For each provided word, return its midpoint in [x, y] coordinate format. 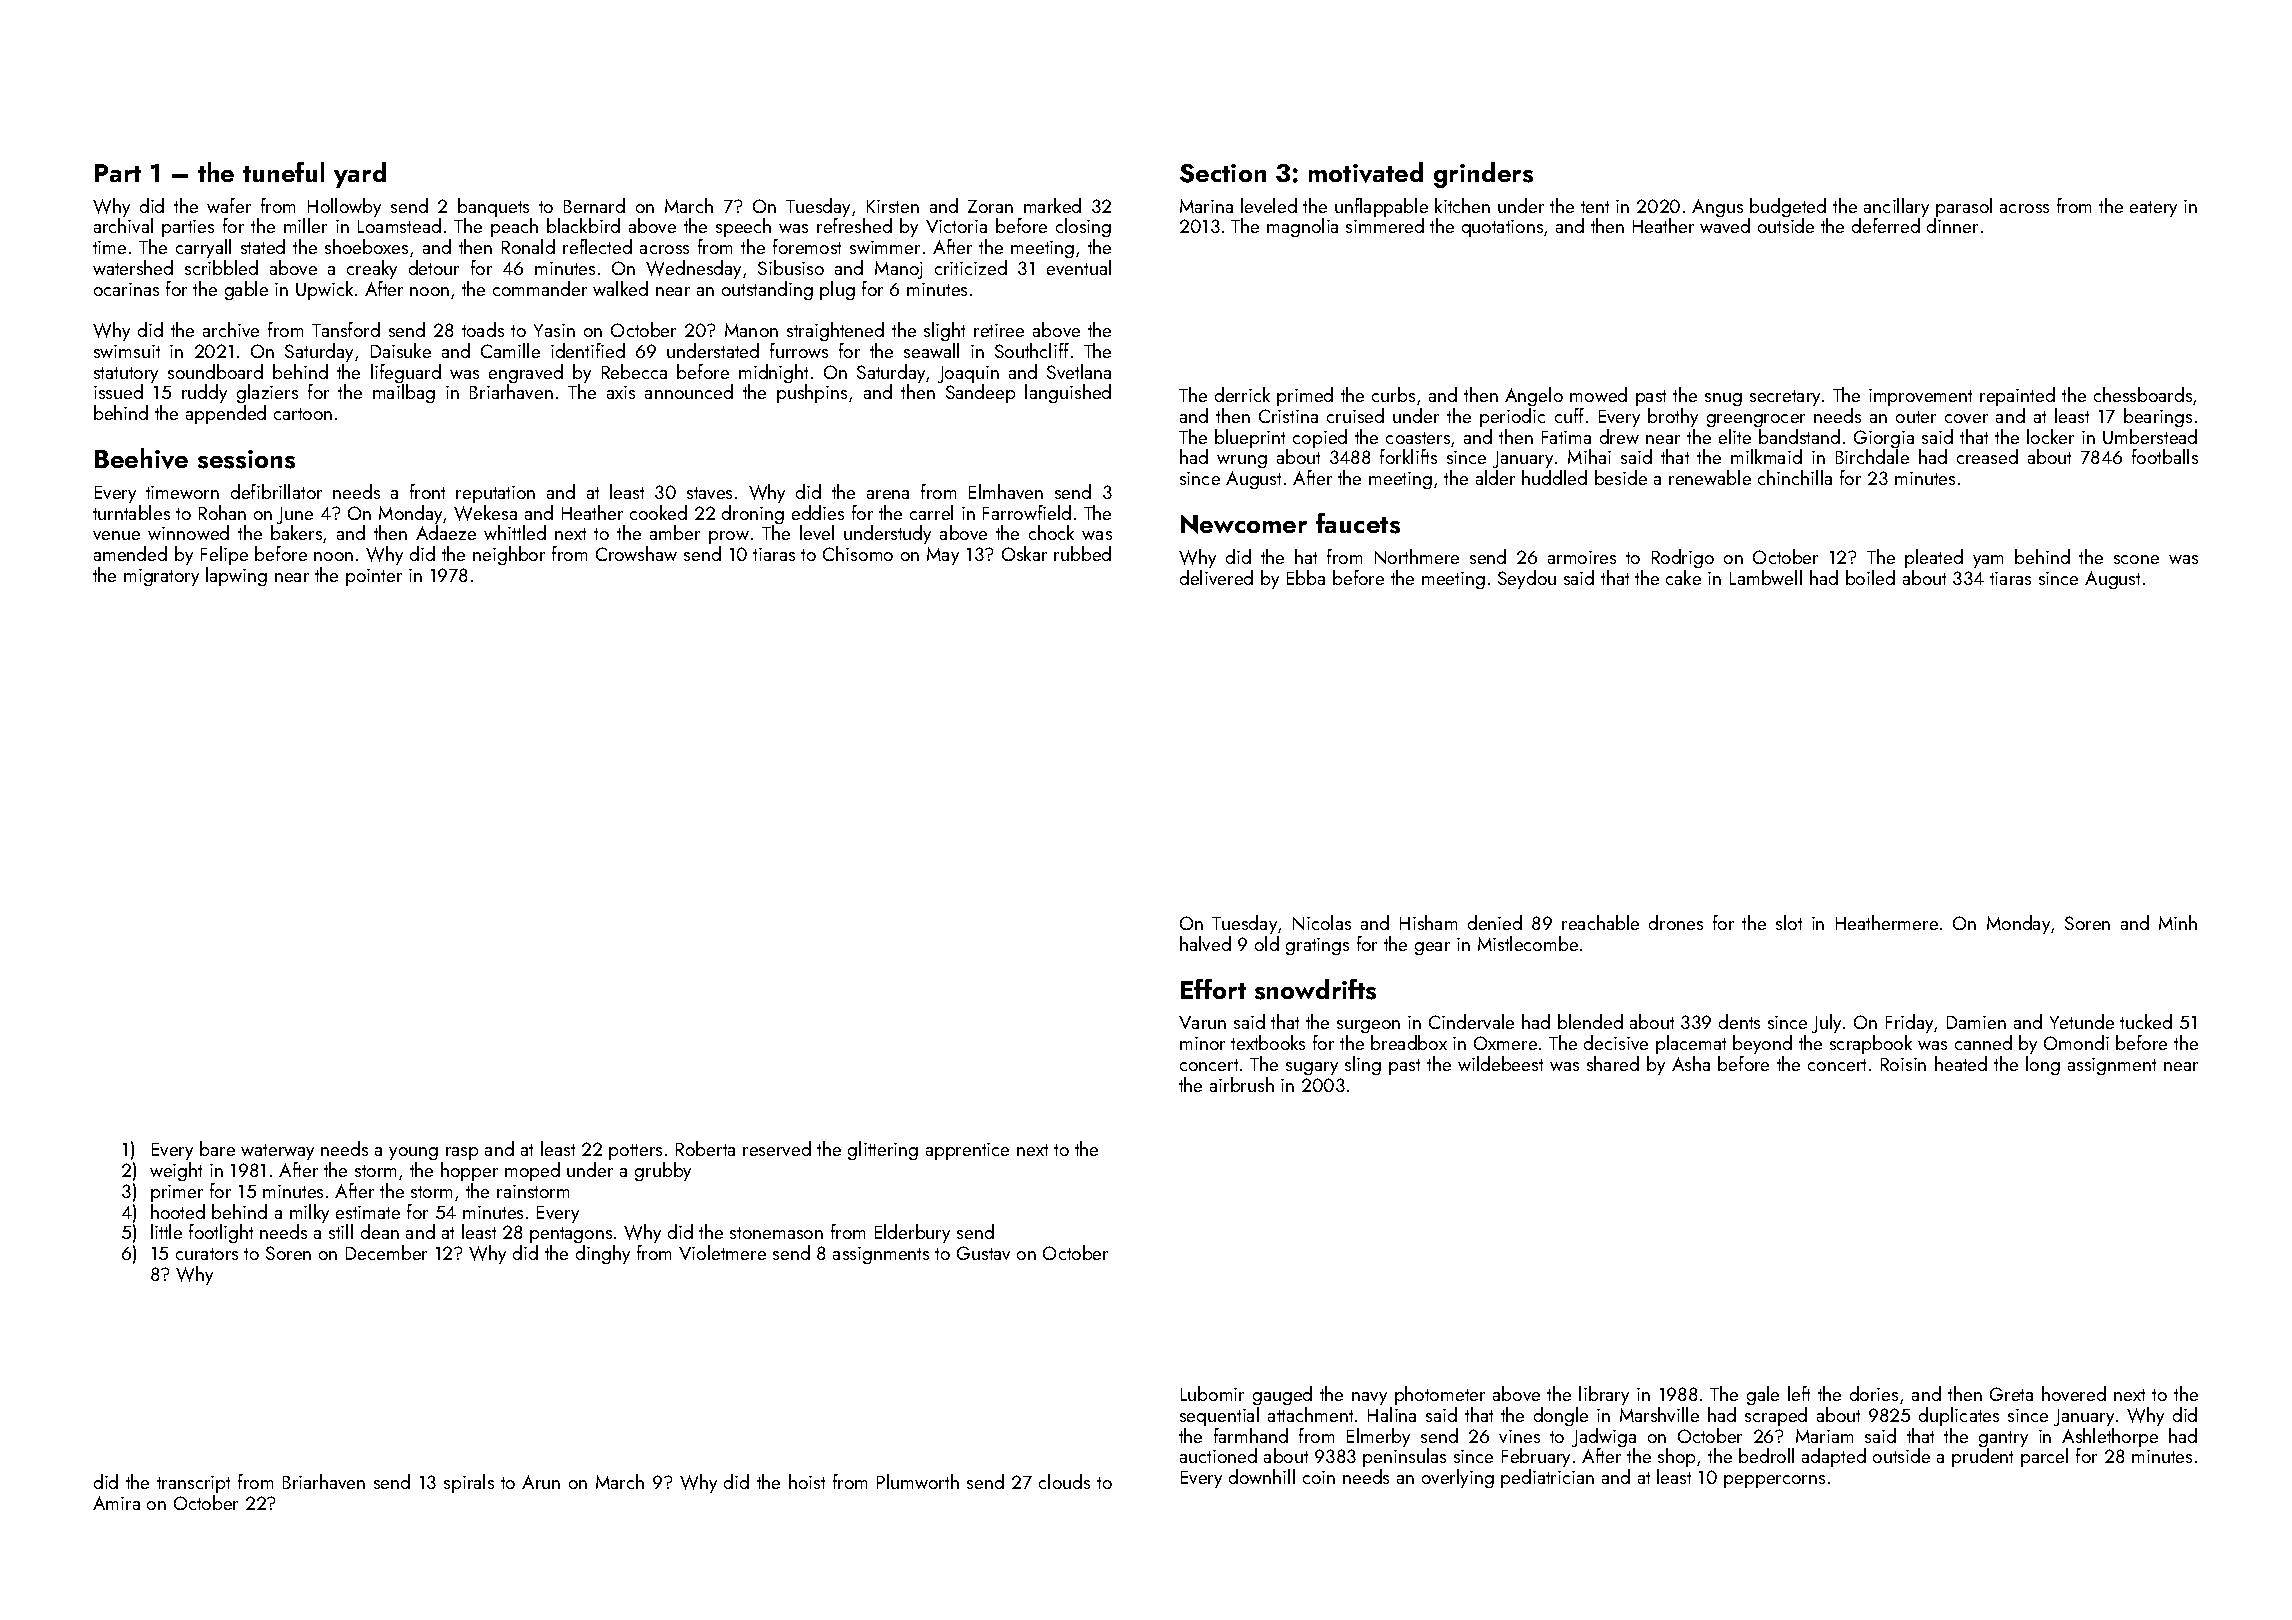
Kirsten [893, 206]
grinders [1483, 175]
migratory [161, 577]
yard [360, 175]
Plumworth [918, 1481]
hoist [807, 1481]
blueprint [1250, 438]
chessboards [2143, 394]
